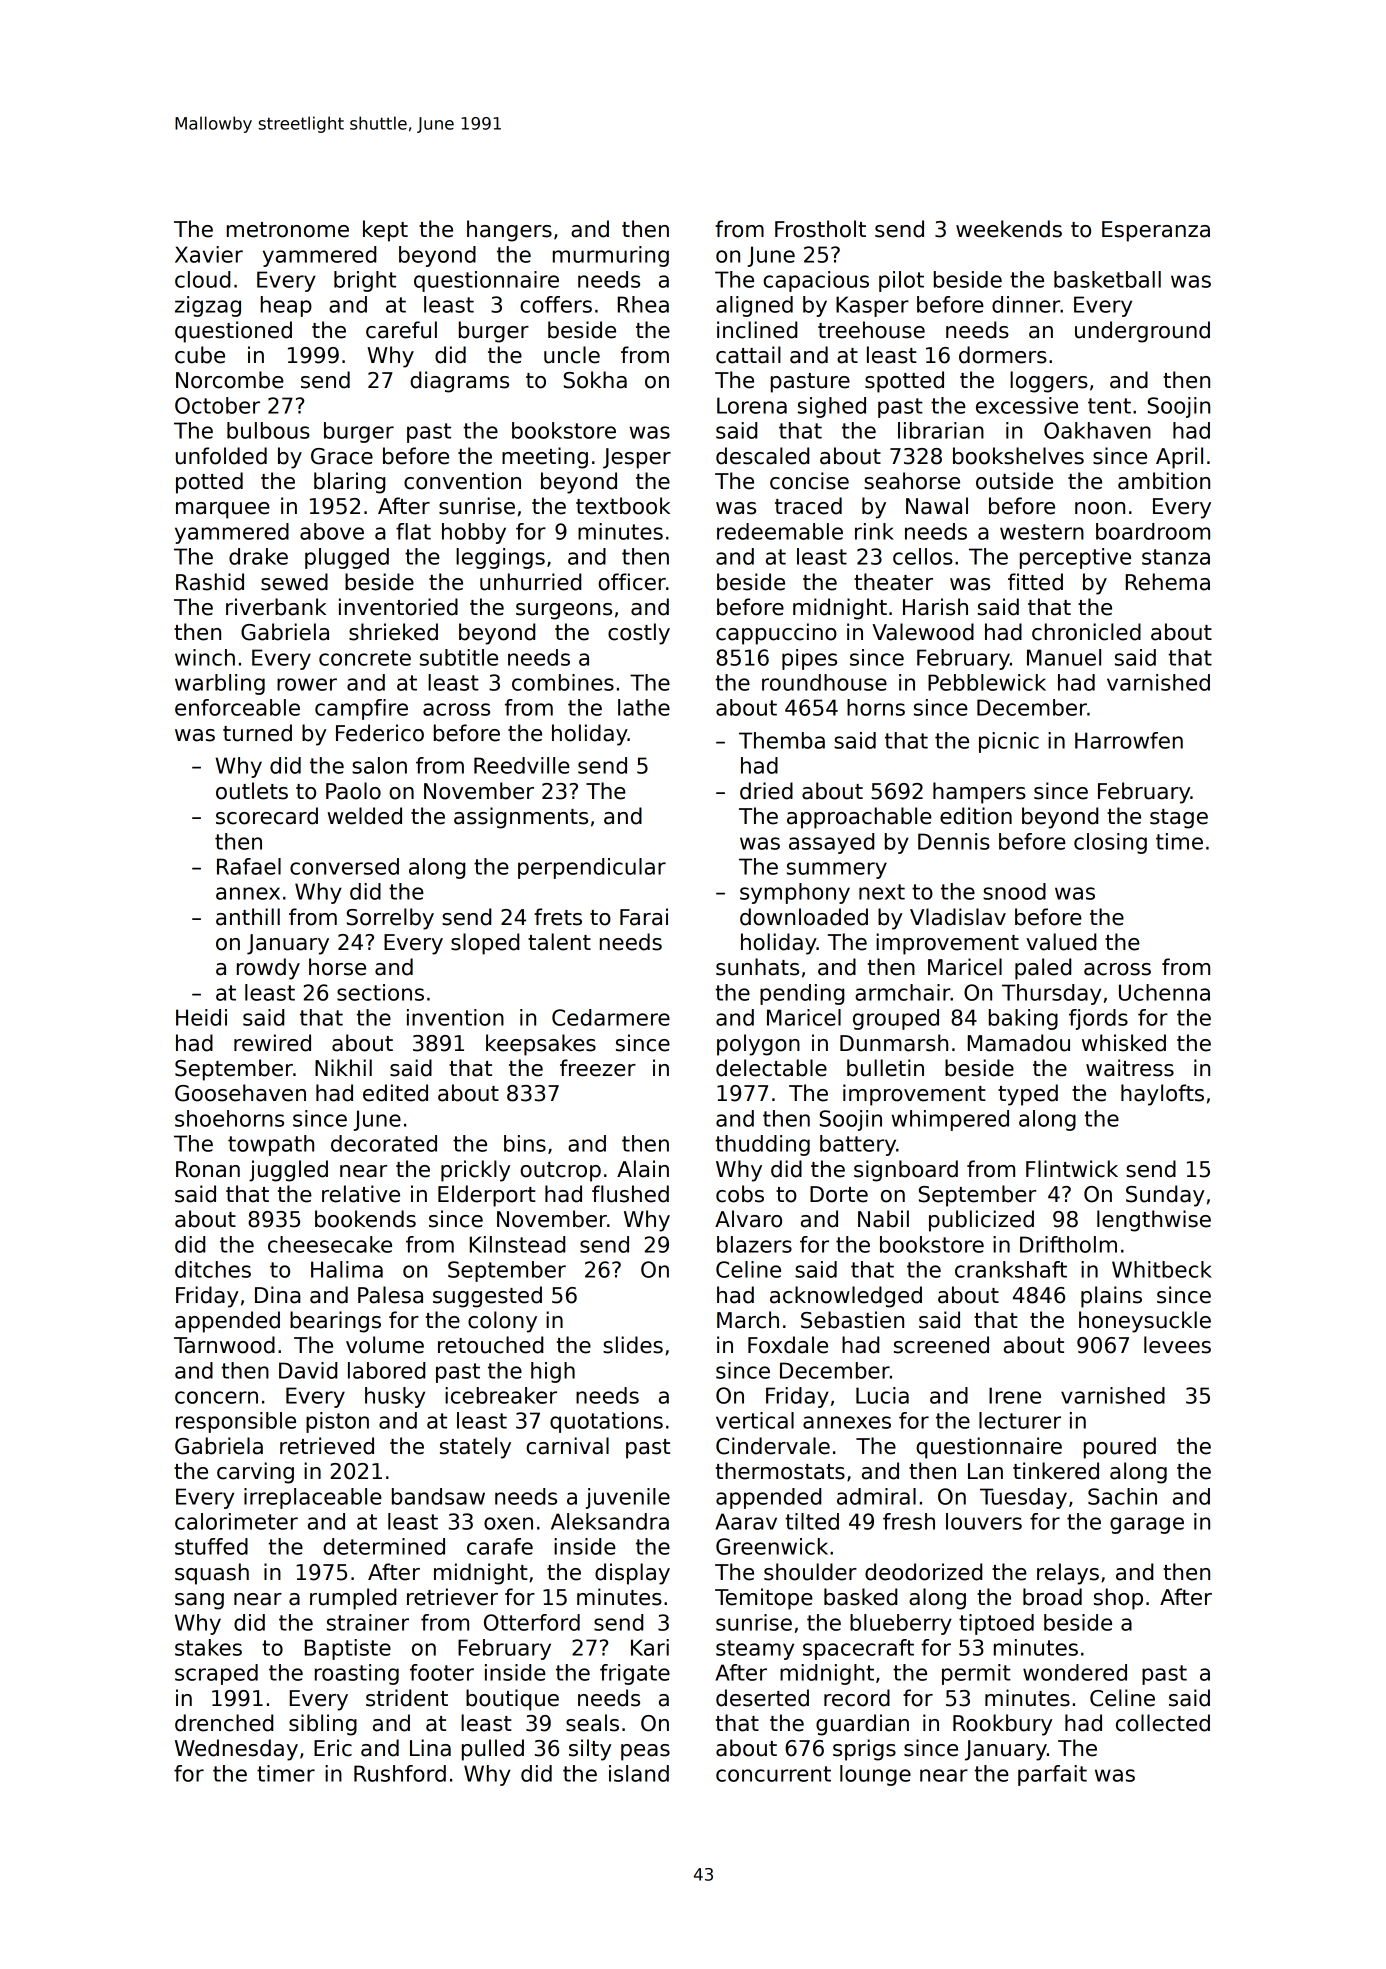 The image size is (1386, 1969). What do you see at coordinates (1110, 843) in the screenshot?
I see `closing` at bounding box center [1110, 843].
